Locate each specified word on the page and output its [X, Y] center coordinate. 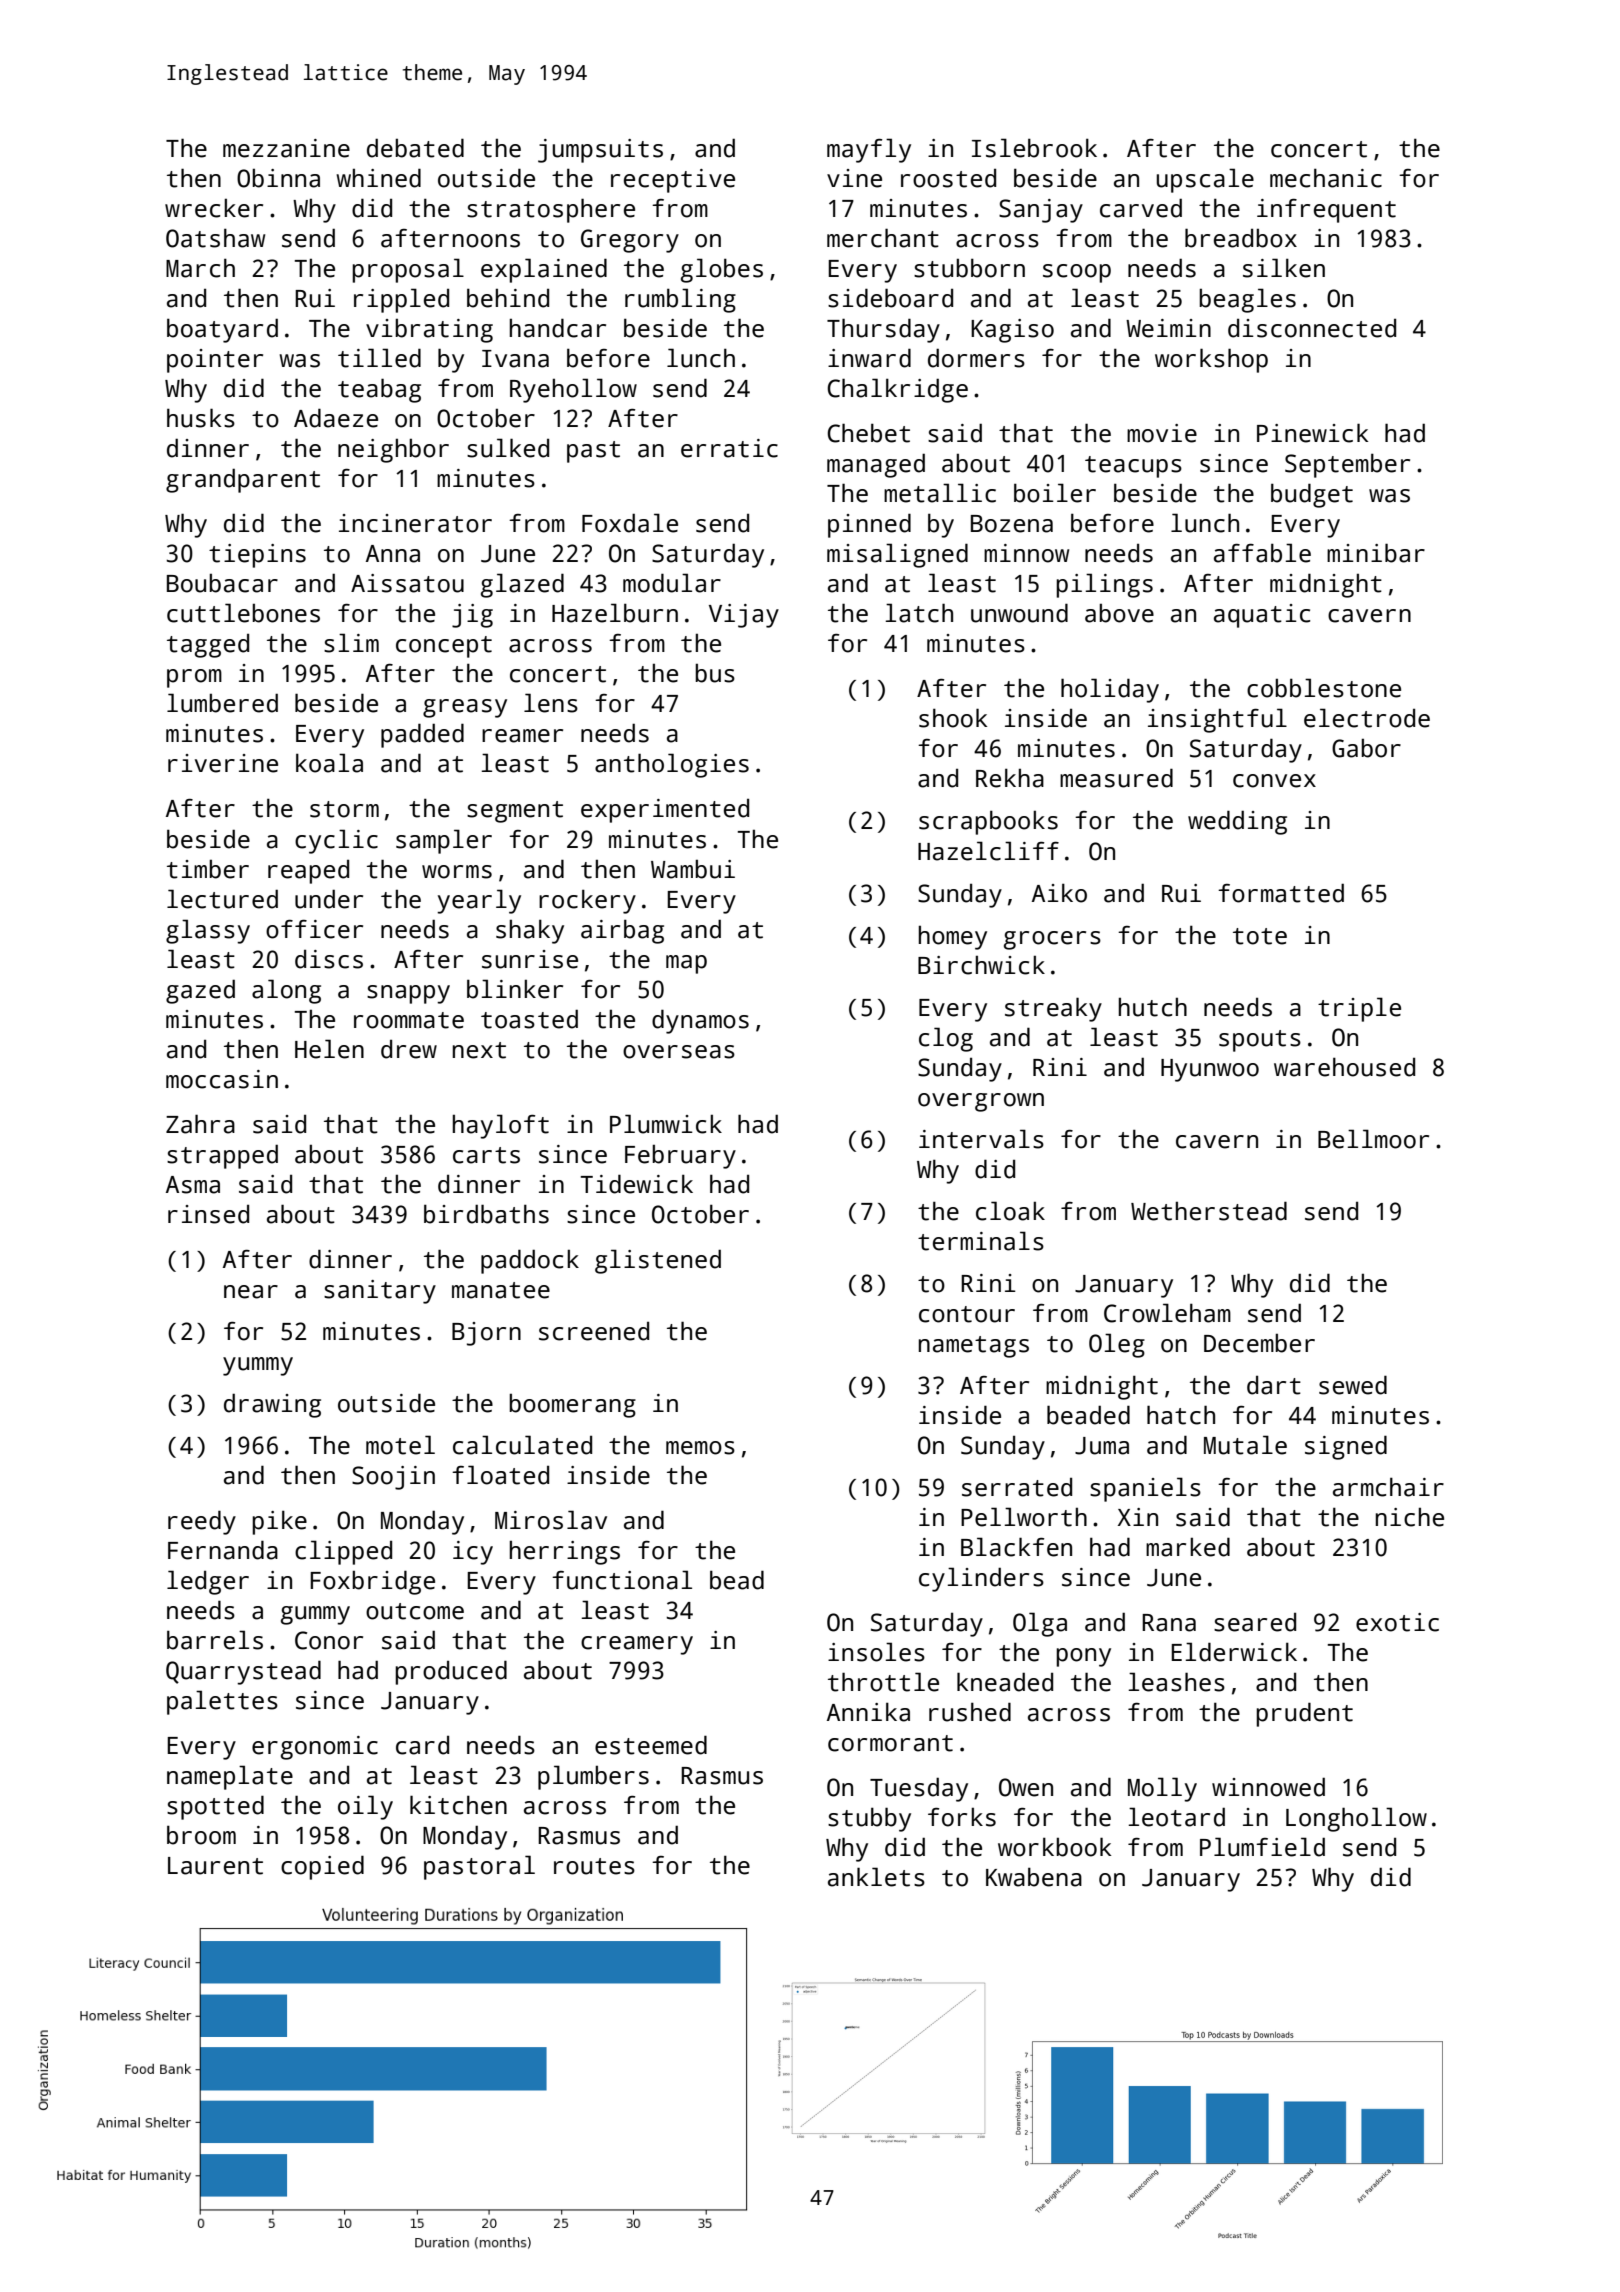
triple [1359, 1009]
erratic [729, 448]
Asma [193, 1185]
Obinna [278, 178]
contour [967, 1314]
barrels [215, 1640]
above [1119, 613]
